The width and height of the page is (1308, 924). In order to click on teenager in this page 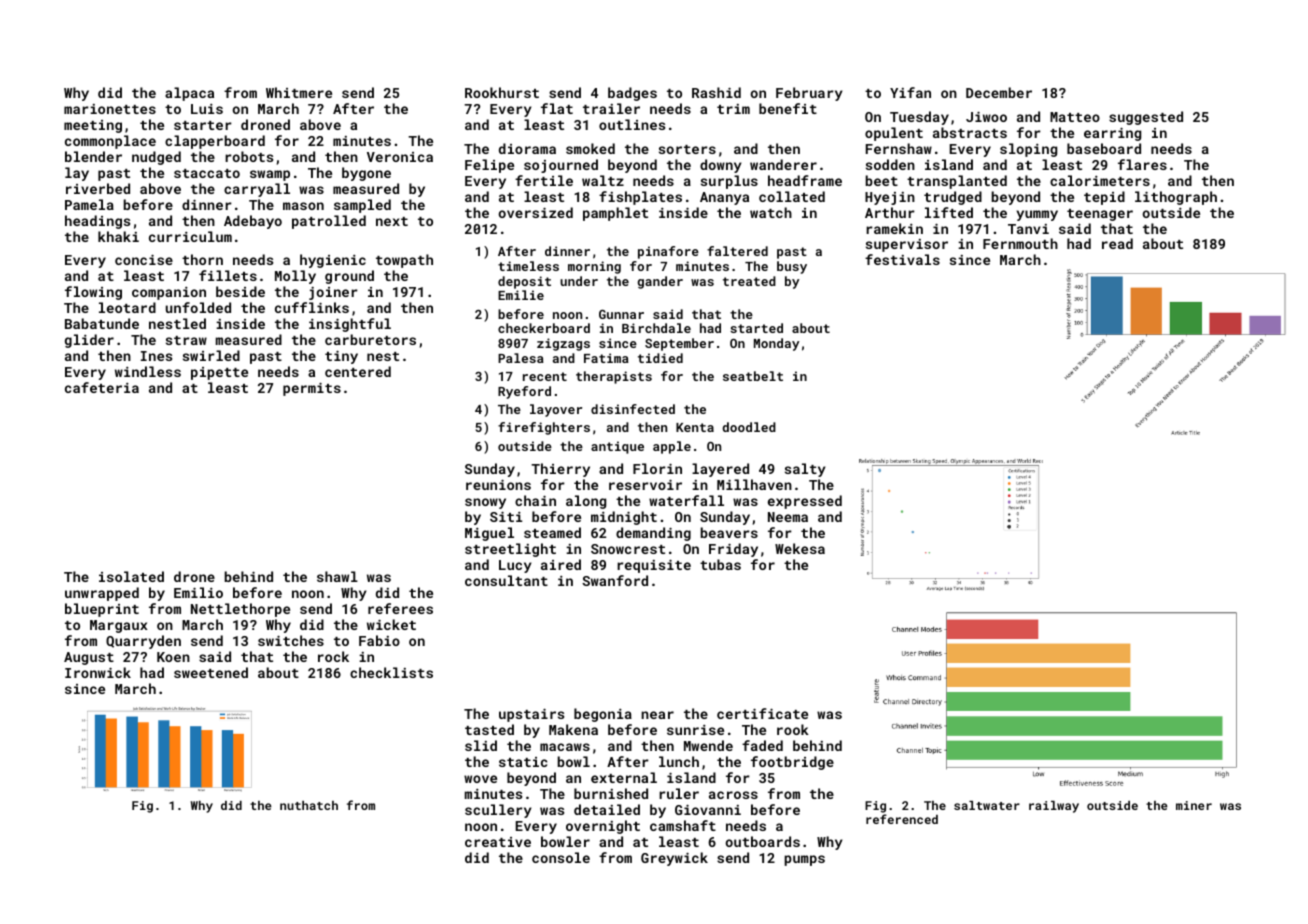, I will do `click(1100, 215)`.
